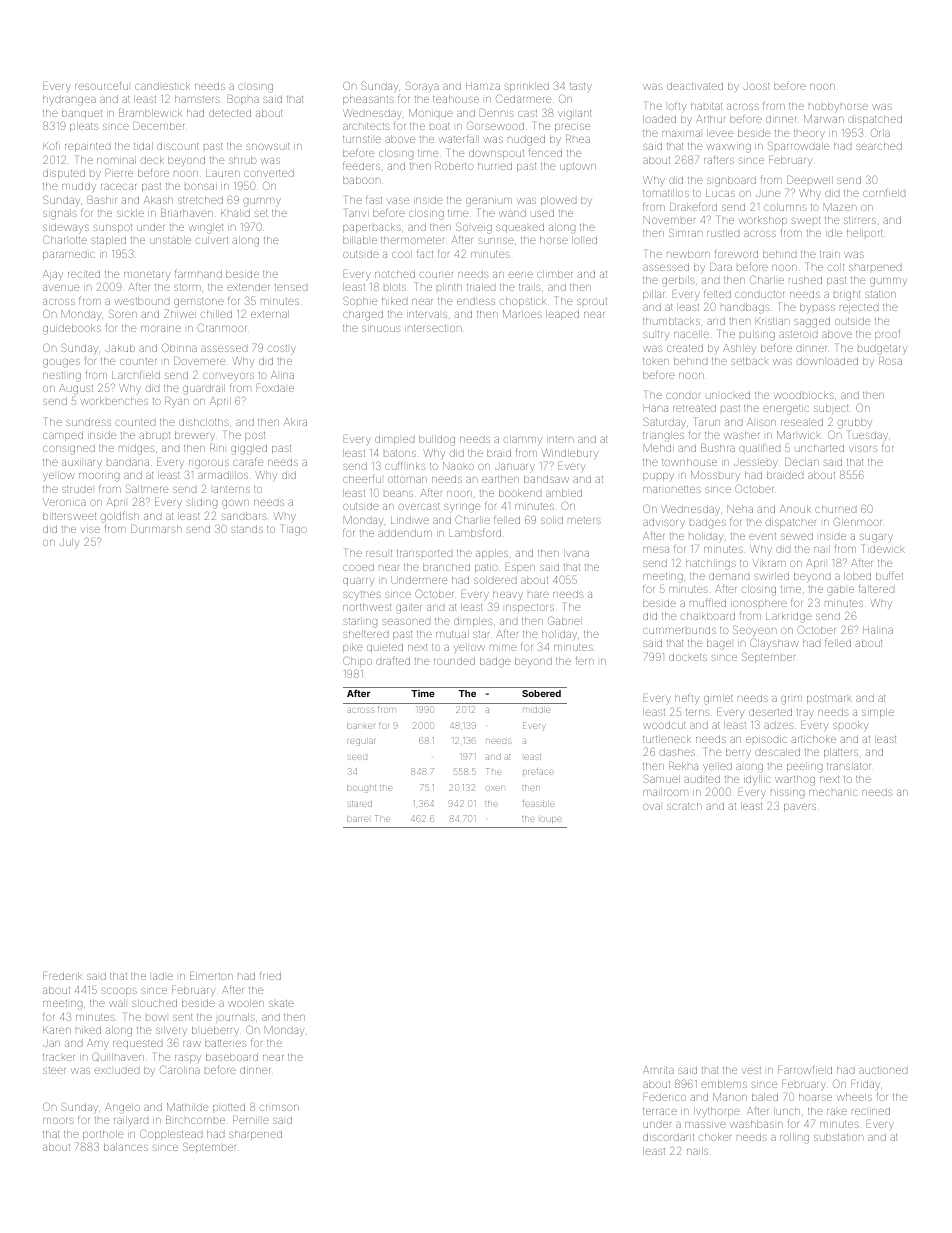  I want to click on geranium, so click(489, 202).
